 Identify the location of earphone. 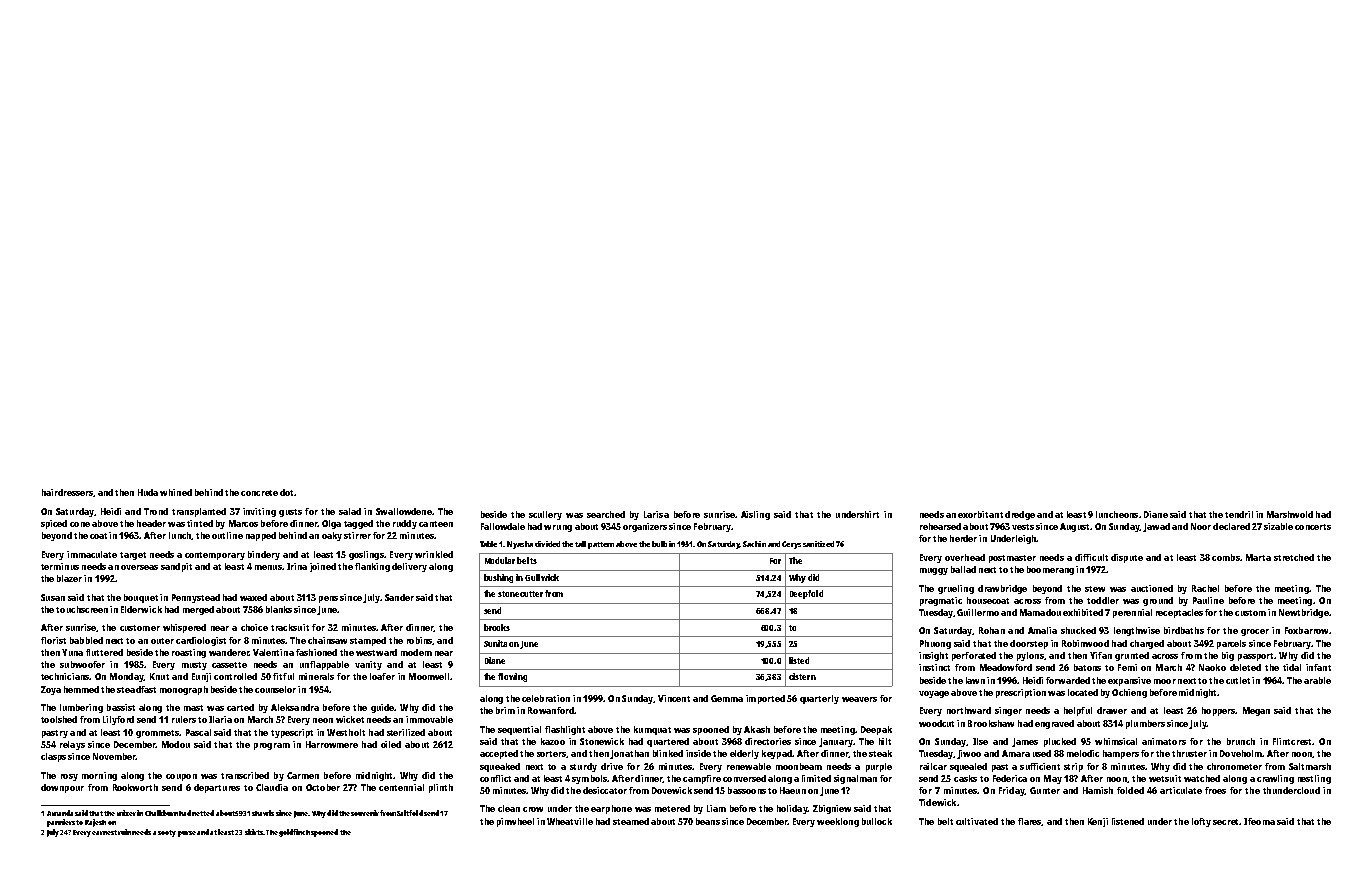
(611, 809).
